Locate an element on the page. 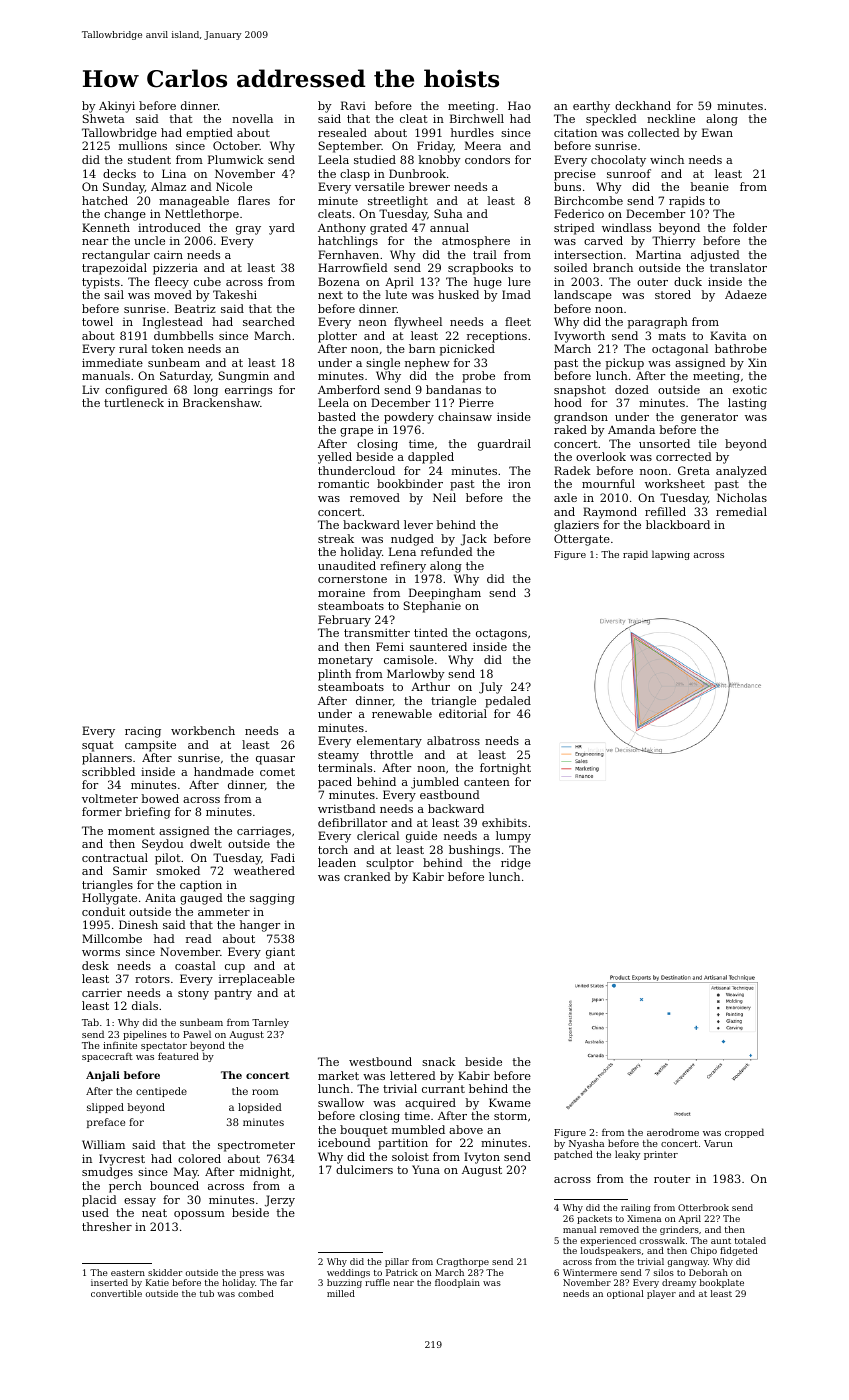  lopsided is located at coordinates (260, 1108).
